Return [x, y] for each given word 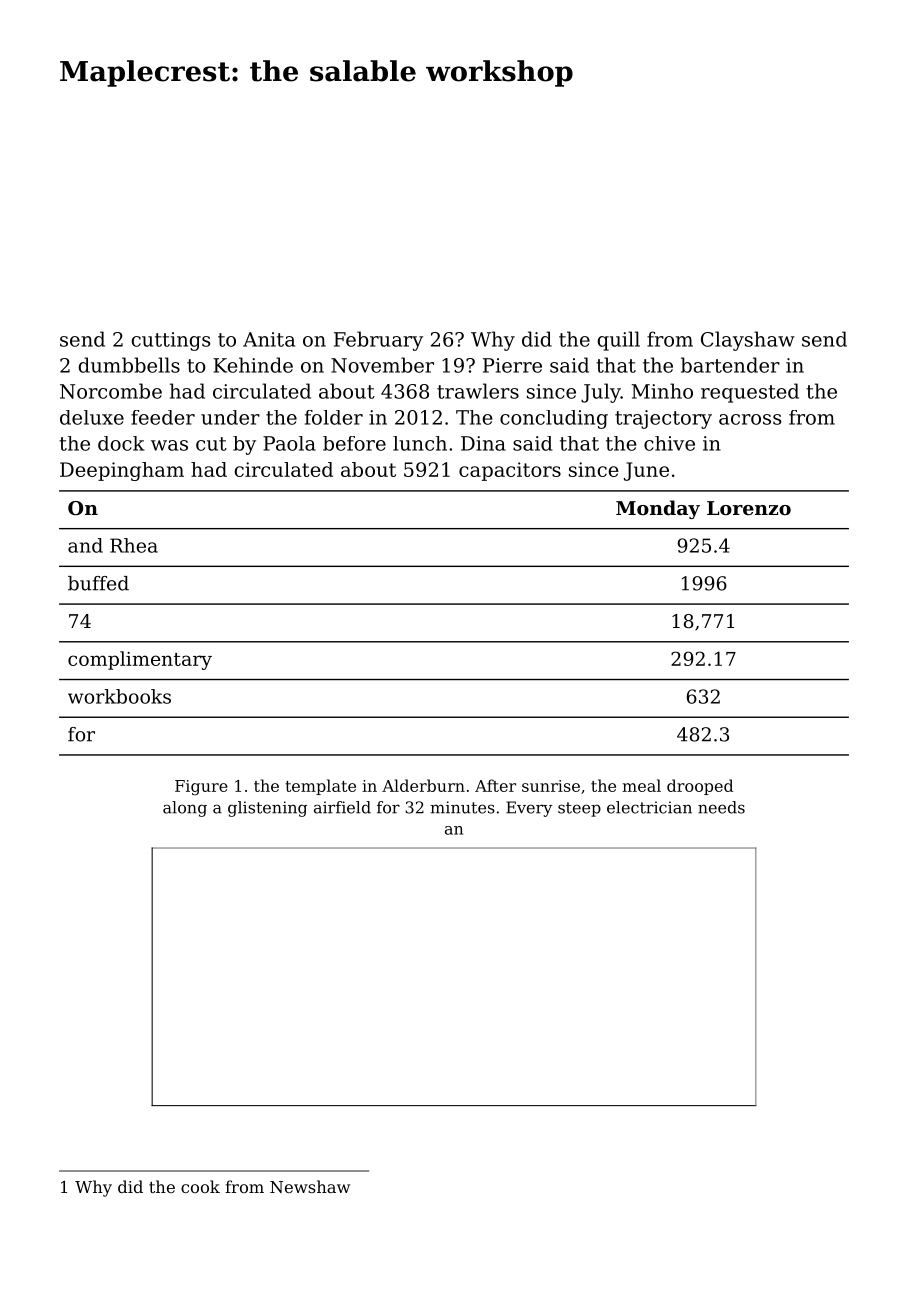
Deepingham [122, 471]
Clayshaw [748, 341]
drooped [700, 787]
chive [669, 443]
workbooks [119, 696]
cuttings [170, 341]
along [185, 809]
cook [200, 1186]
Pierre [512, 365]
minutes [462, 807]
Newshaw [310, 1186]
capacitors [510, 471]
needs [721, 807]
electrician [649, 807]
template [320, 787]
